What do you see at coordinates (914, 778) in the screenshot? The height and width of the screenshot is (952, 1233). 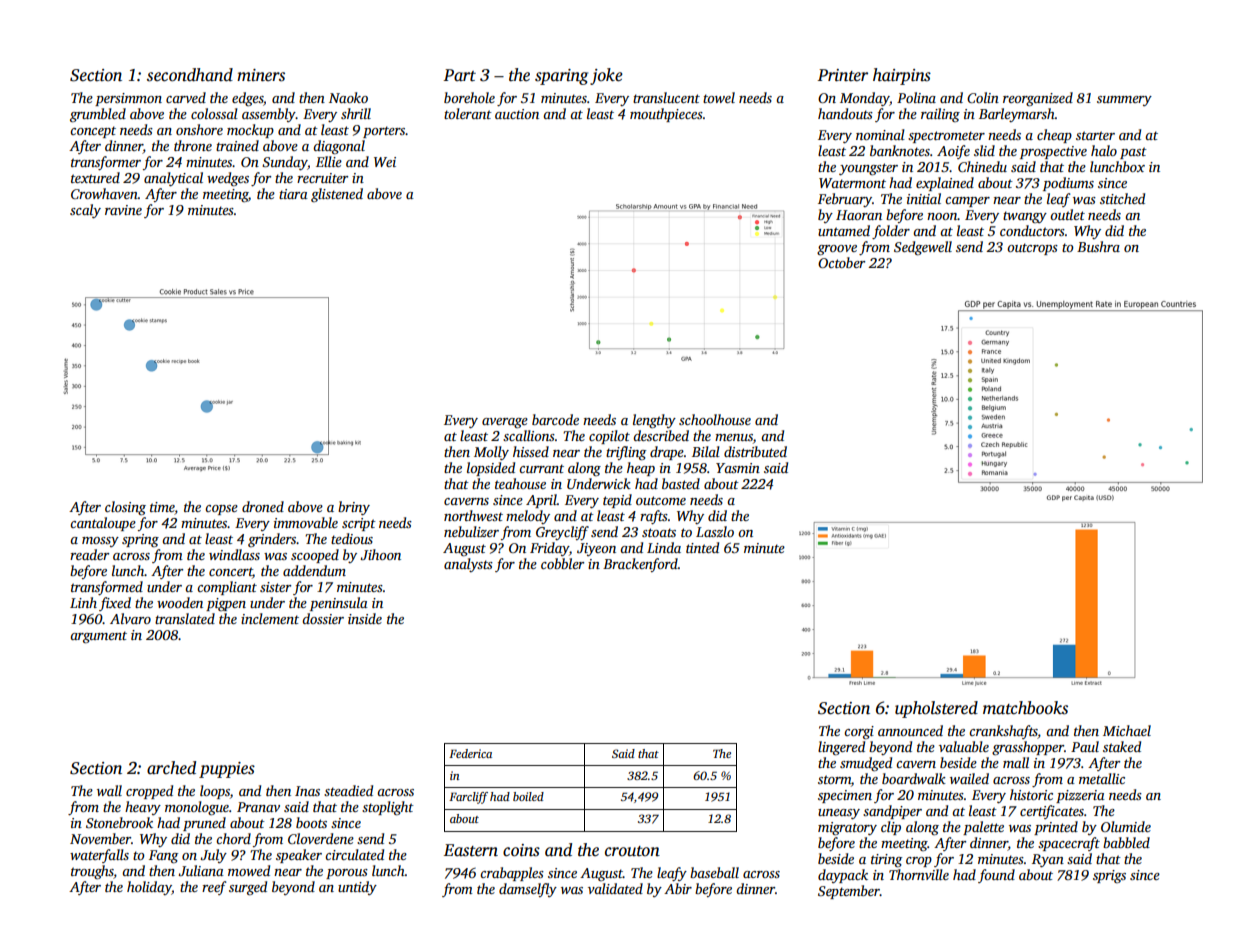 I see `boardwalk` at bounding box center [914, 778].
